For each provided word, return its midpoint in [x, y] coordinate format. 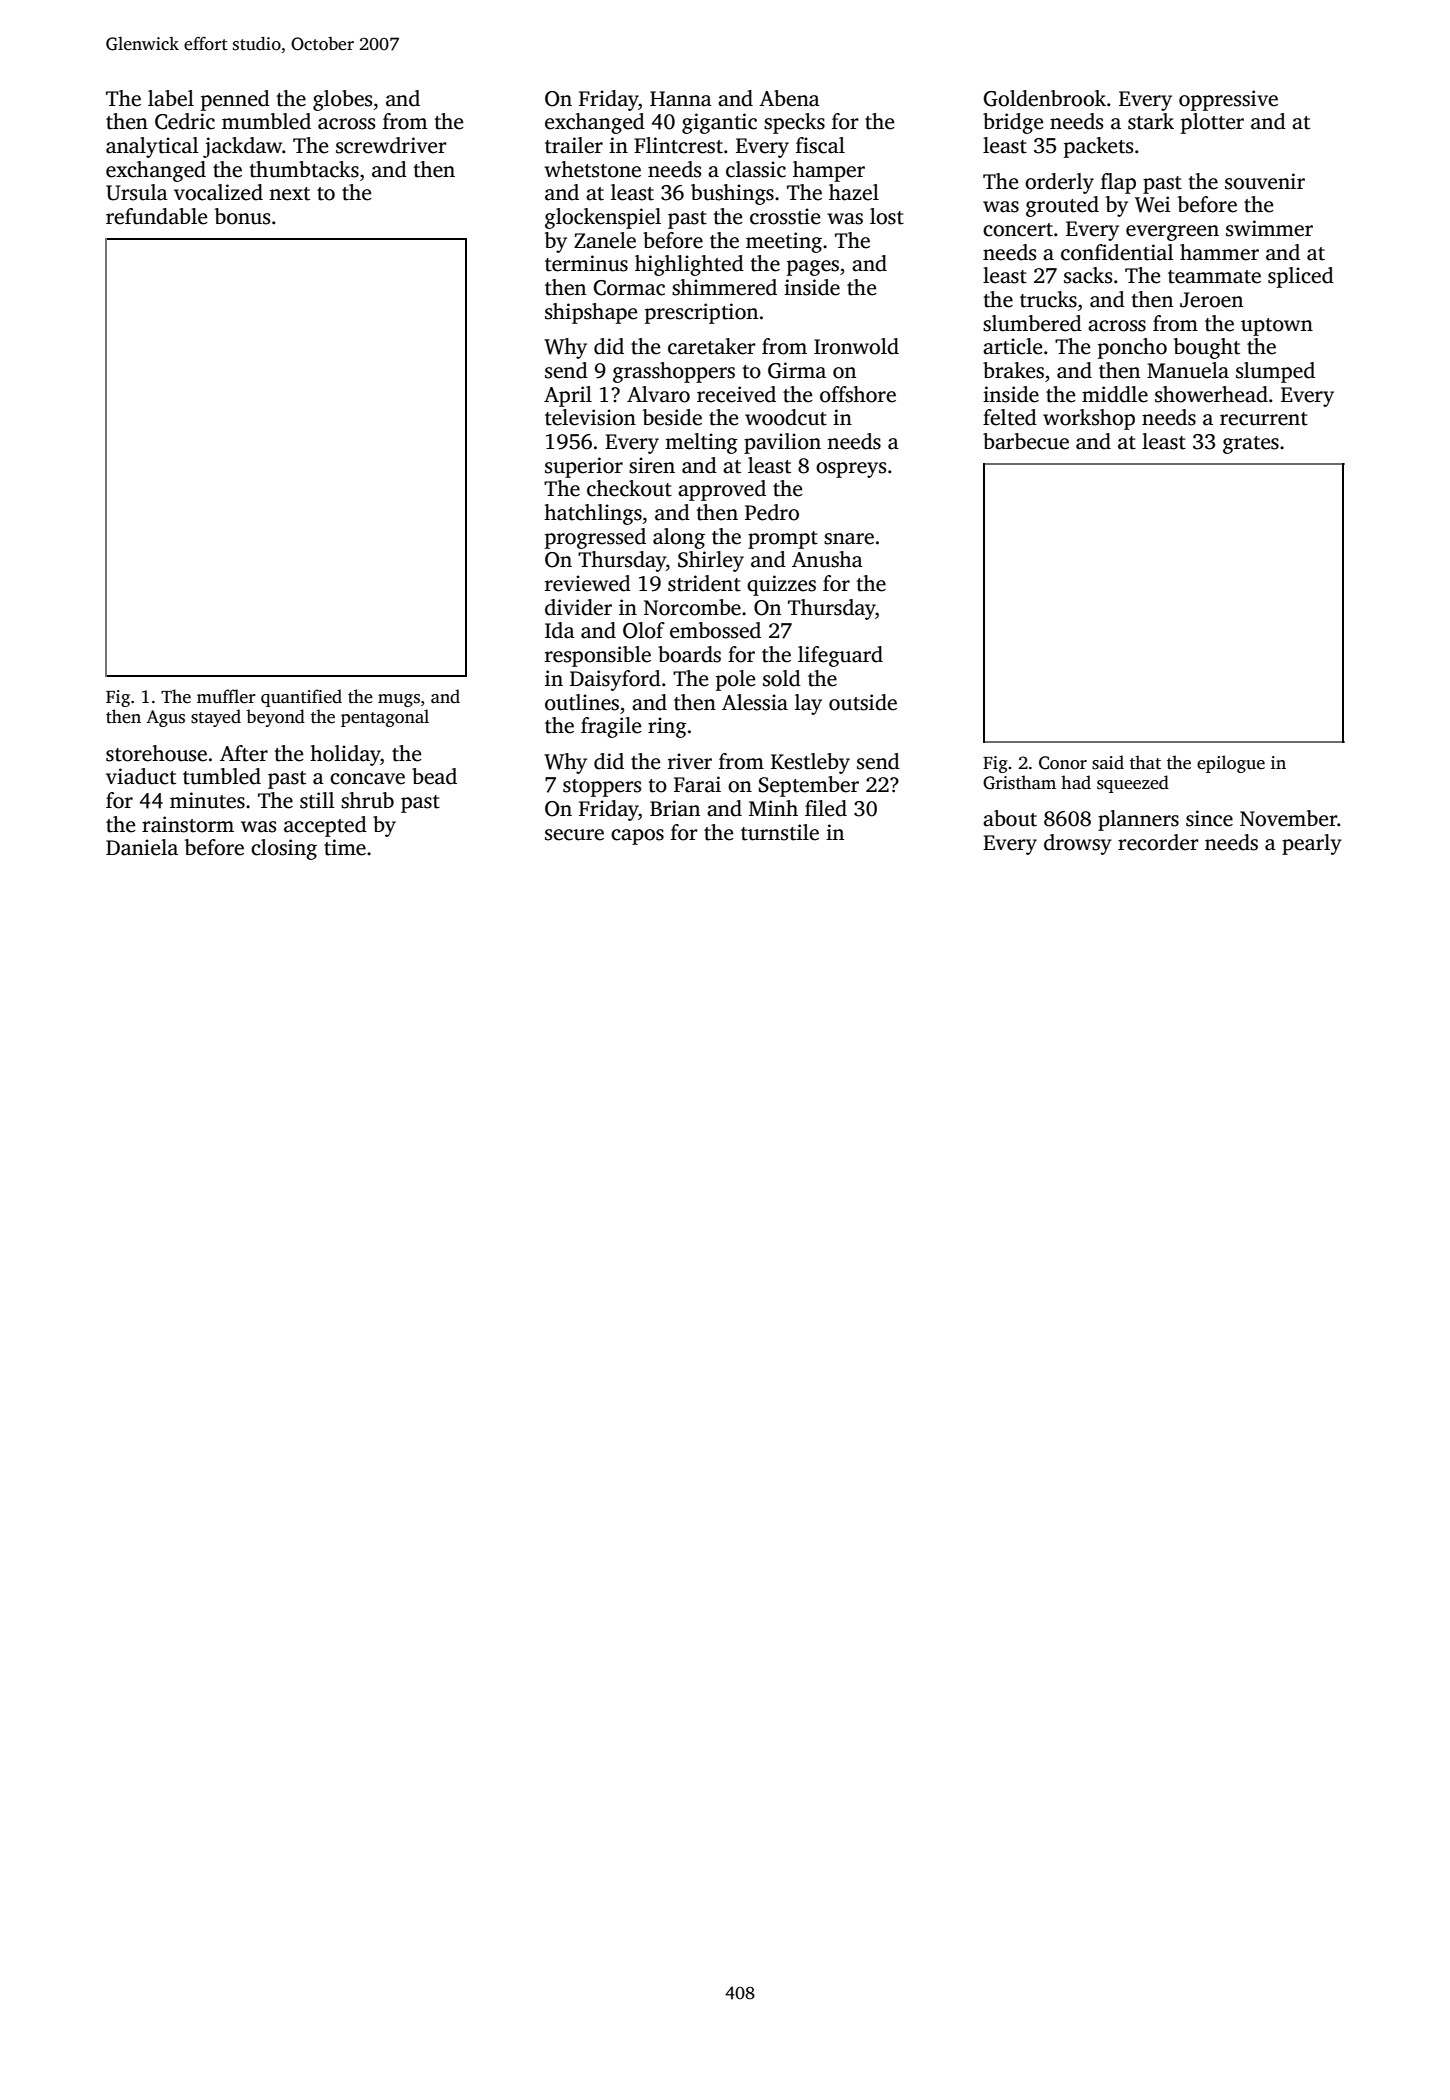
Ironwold [856, 346]
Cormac [629, 288]
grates [1251, 445]
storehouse [156, 753]
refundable [156, 216]
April [568, 396]
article [1012, 346]
